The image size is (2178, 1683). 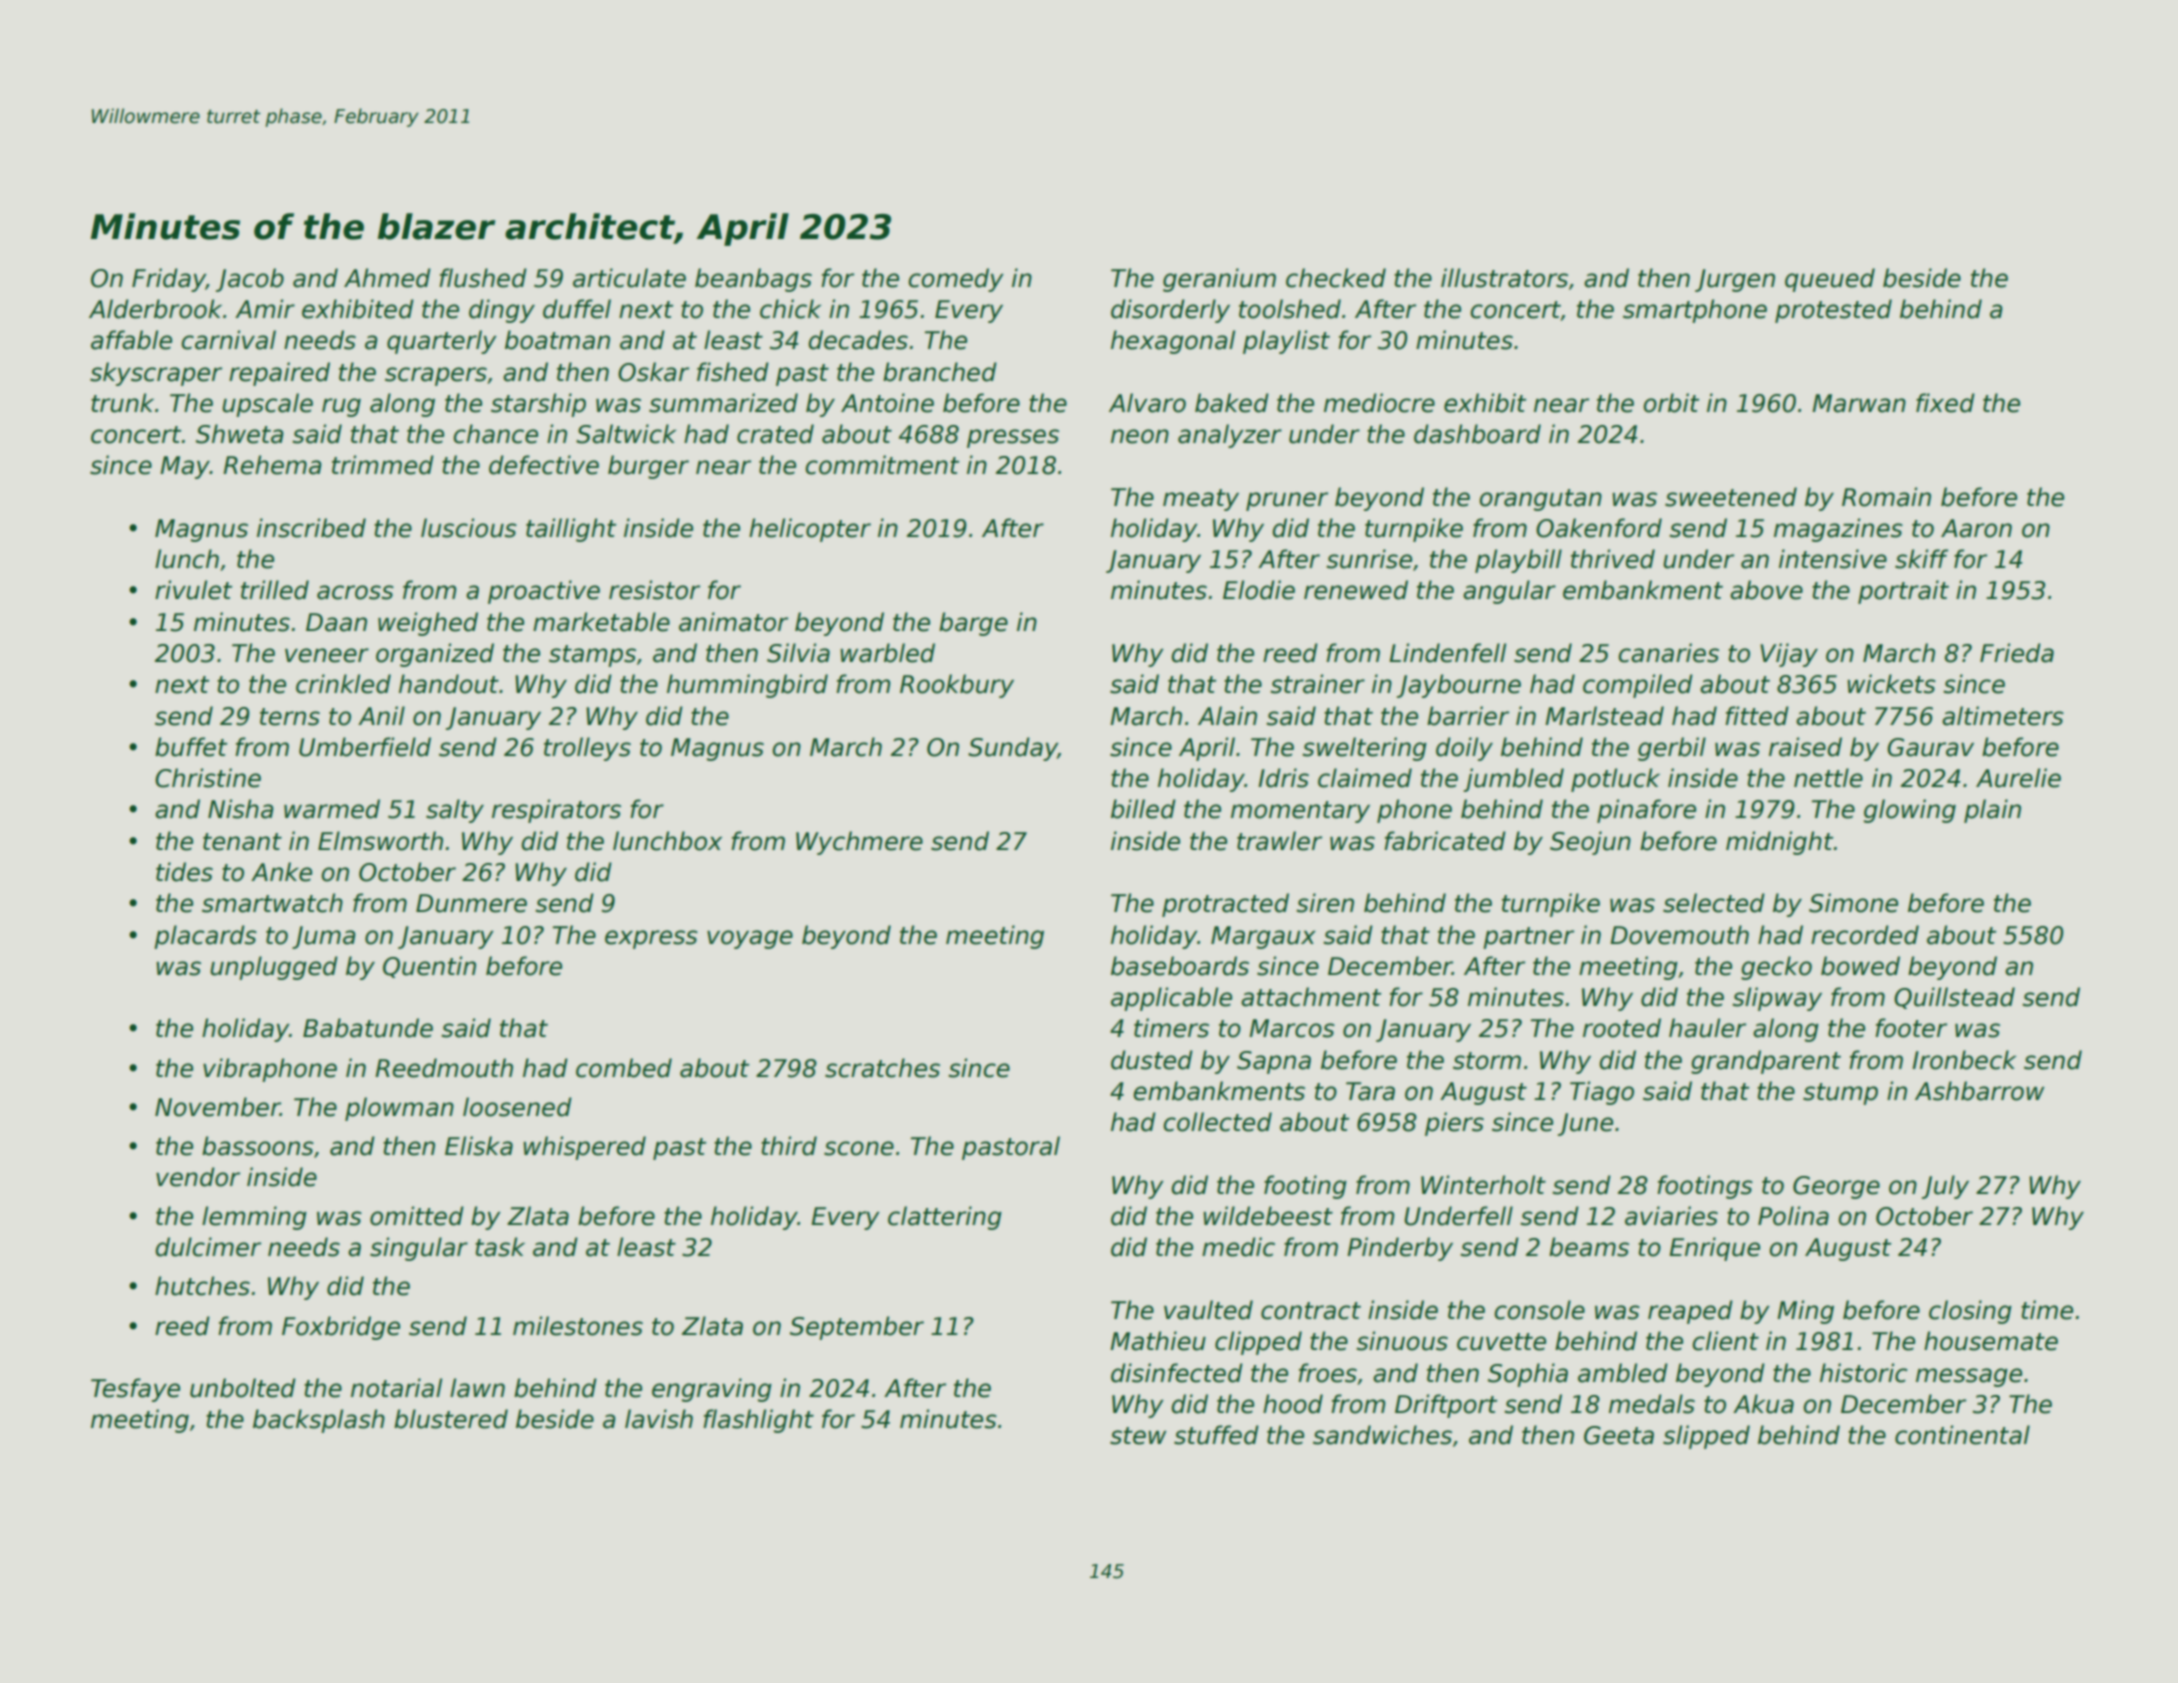 I want to click on piers, so click(x=1454, y=1124).
